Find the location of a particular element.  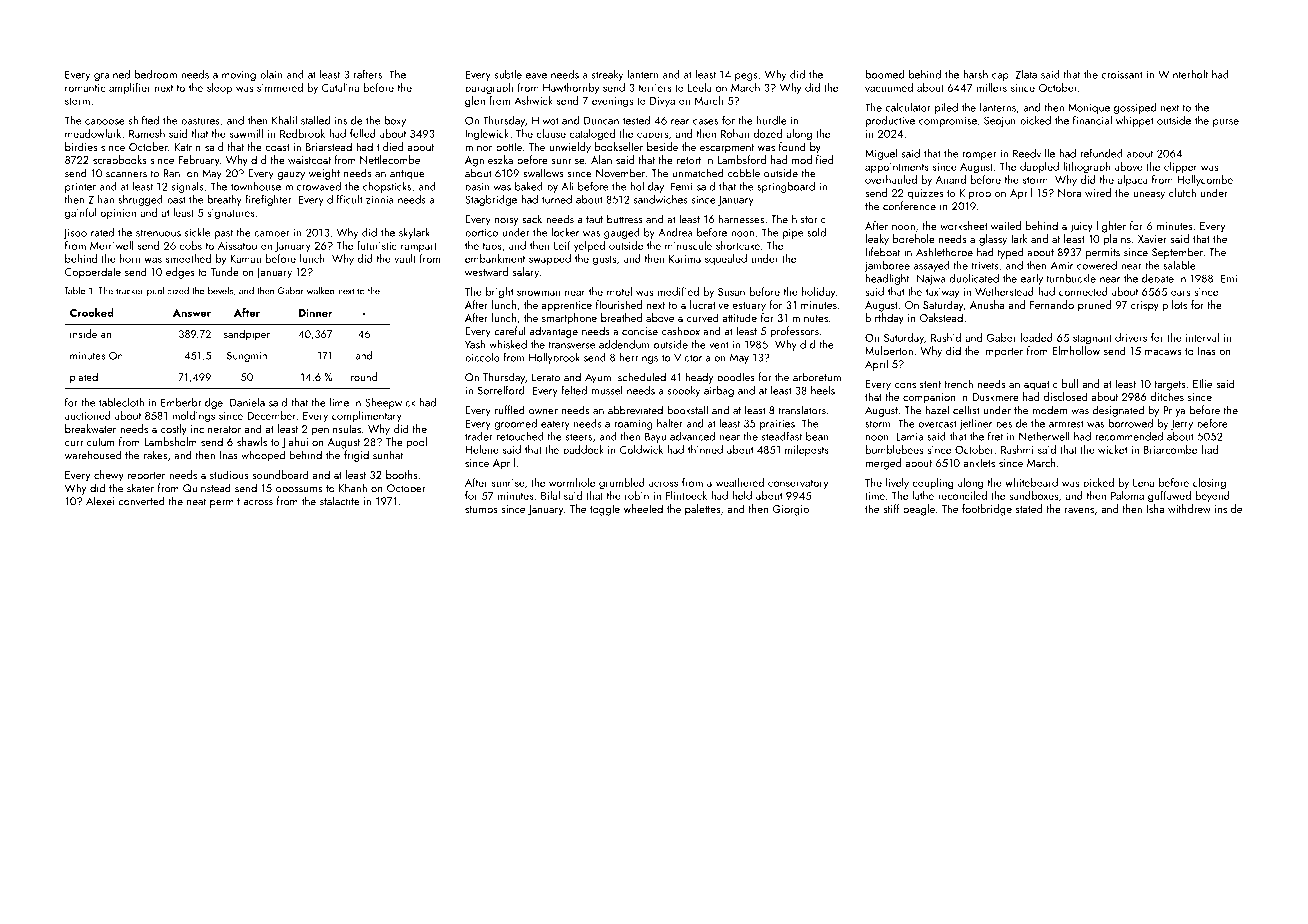

hurdle is located at coordinates (772, 120).
